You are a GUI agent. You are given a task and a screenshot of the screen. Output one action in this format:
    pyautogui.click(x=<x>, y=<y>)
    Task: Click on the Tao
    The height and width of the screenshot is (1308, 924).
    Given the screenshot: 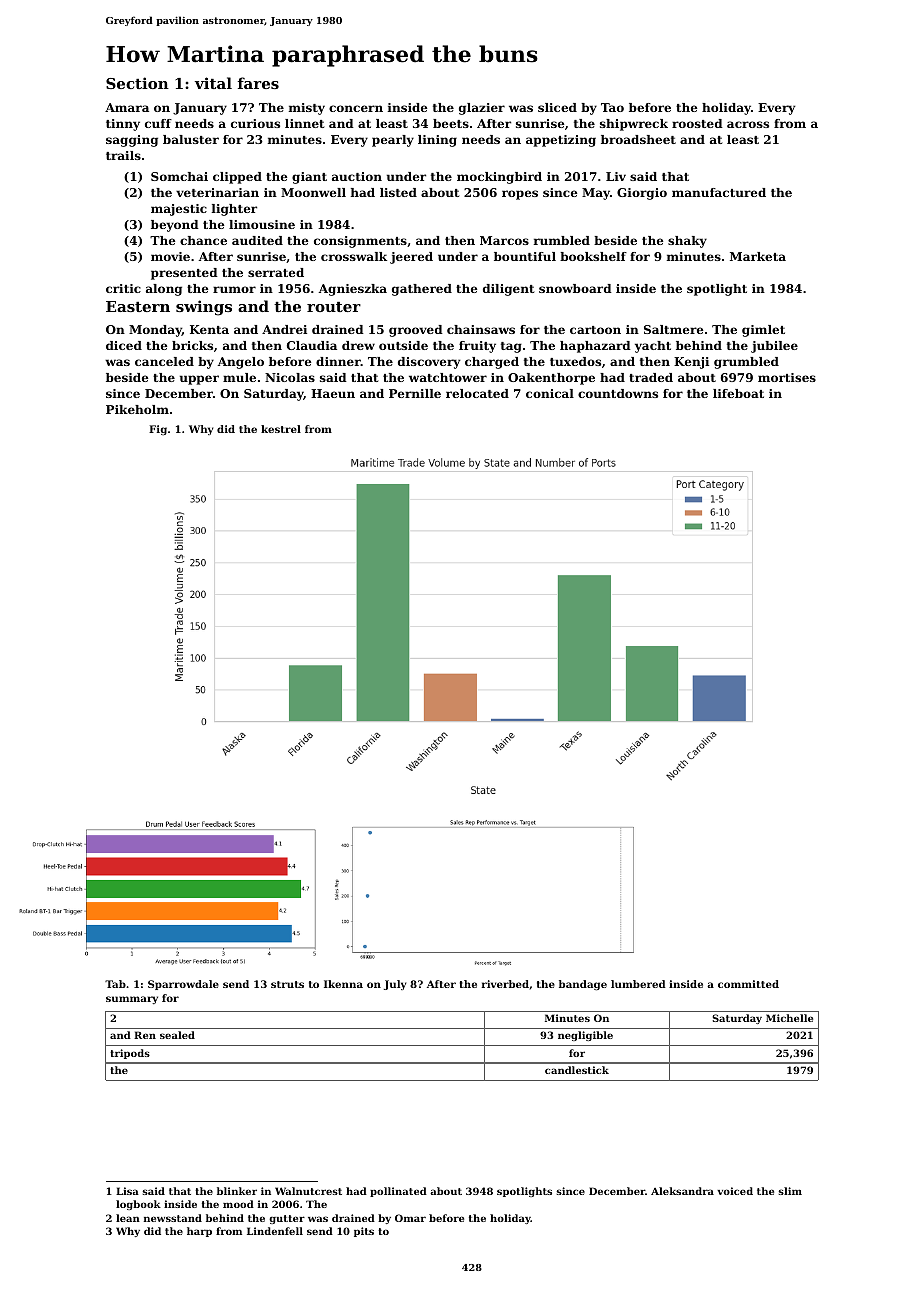 What is the action you would take?
    pyautogui.click(x=612, y=107)
